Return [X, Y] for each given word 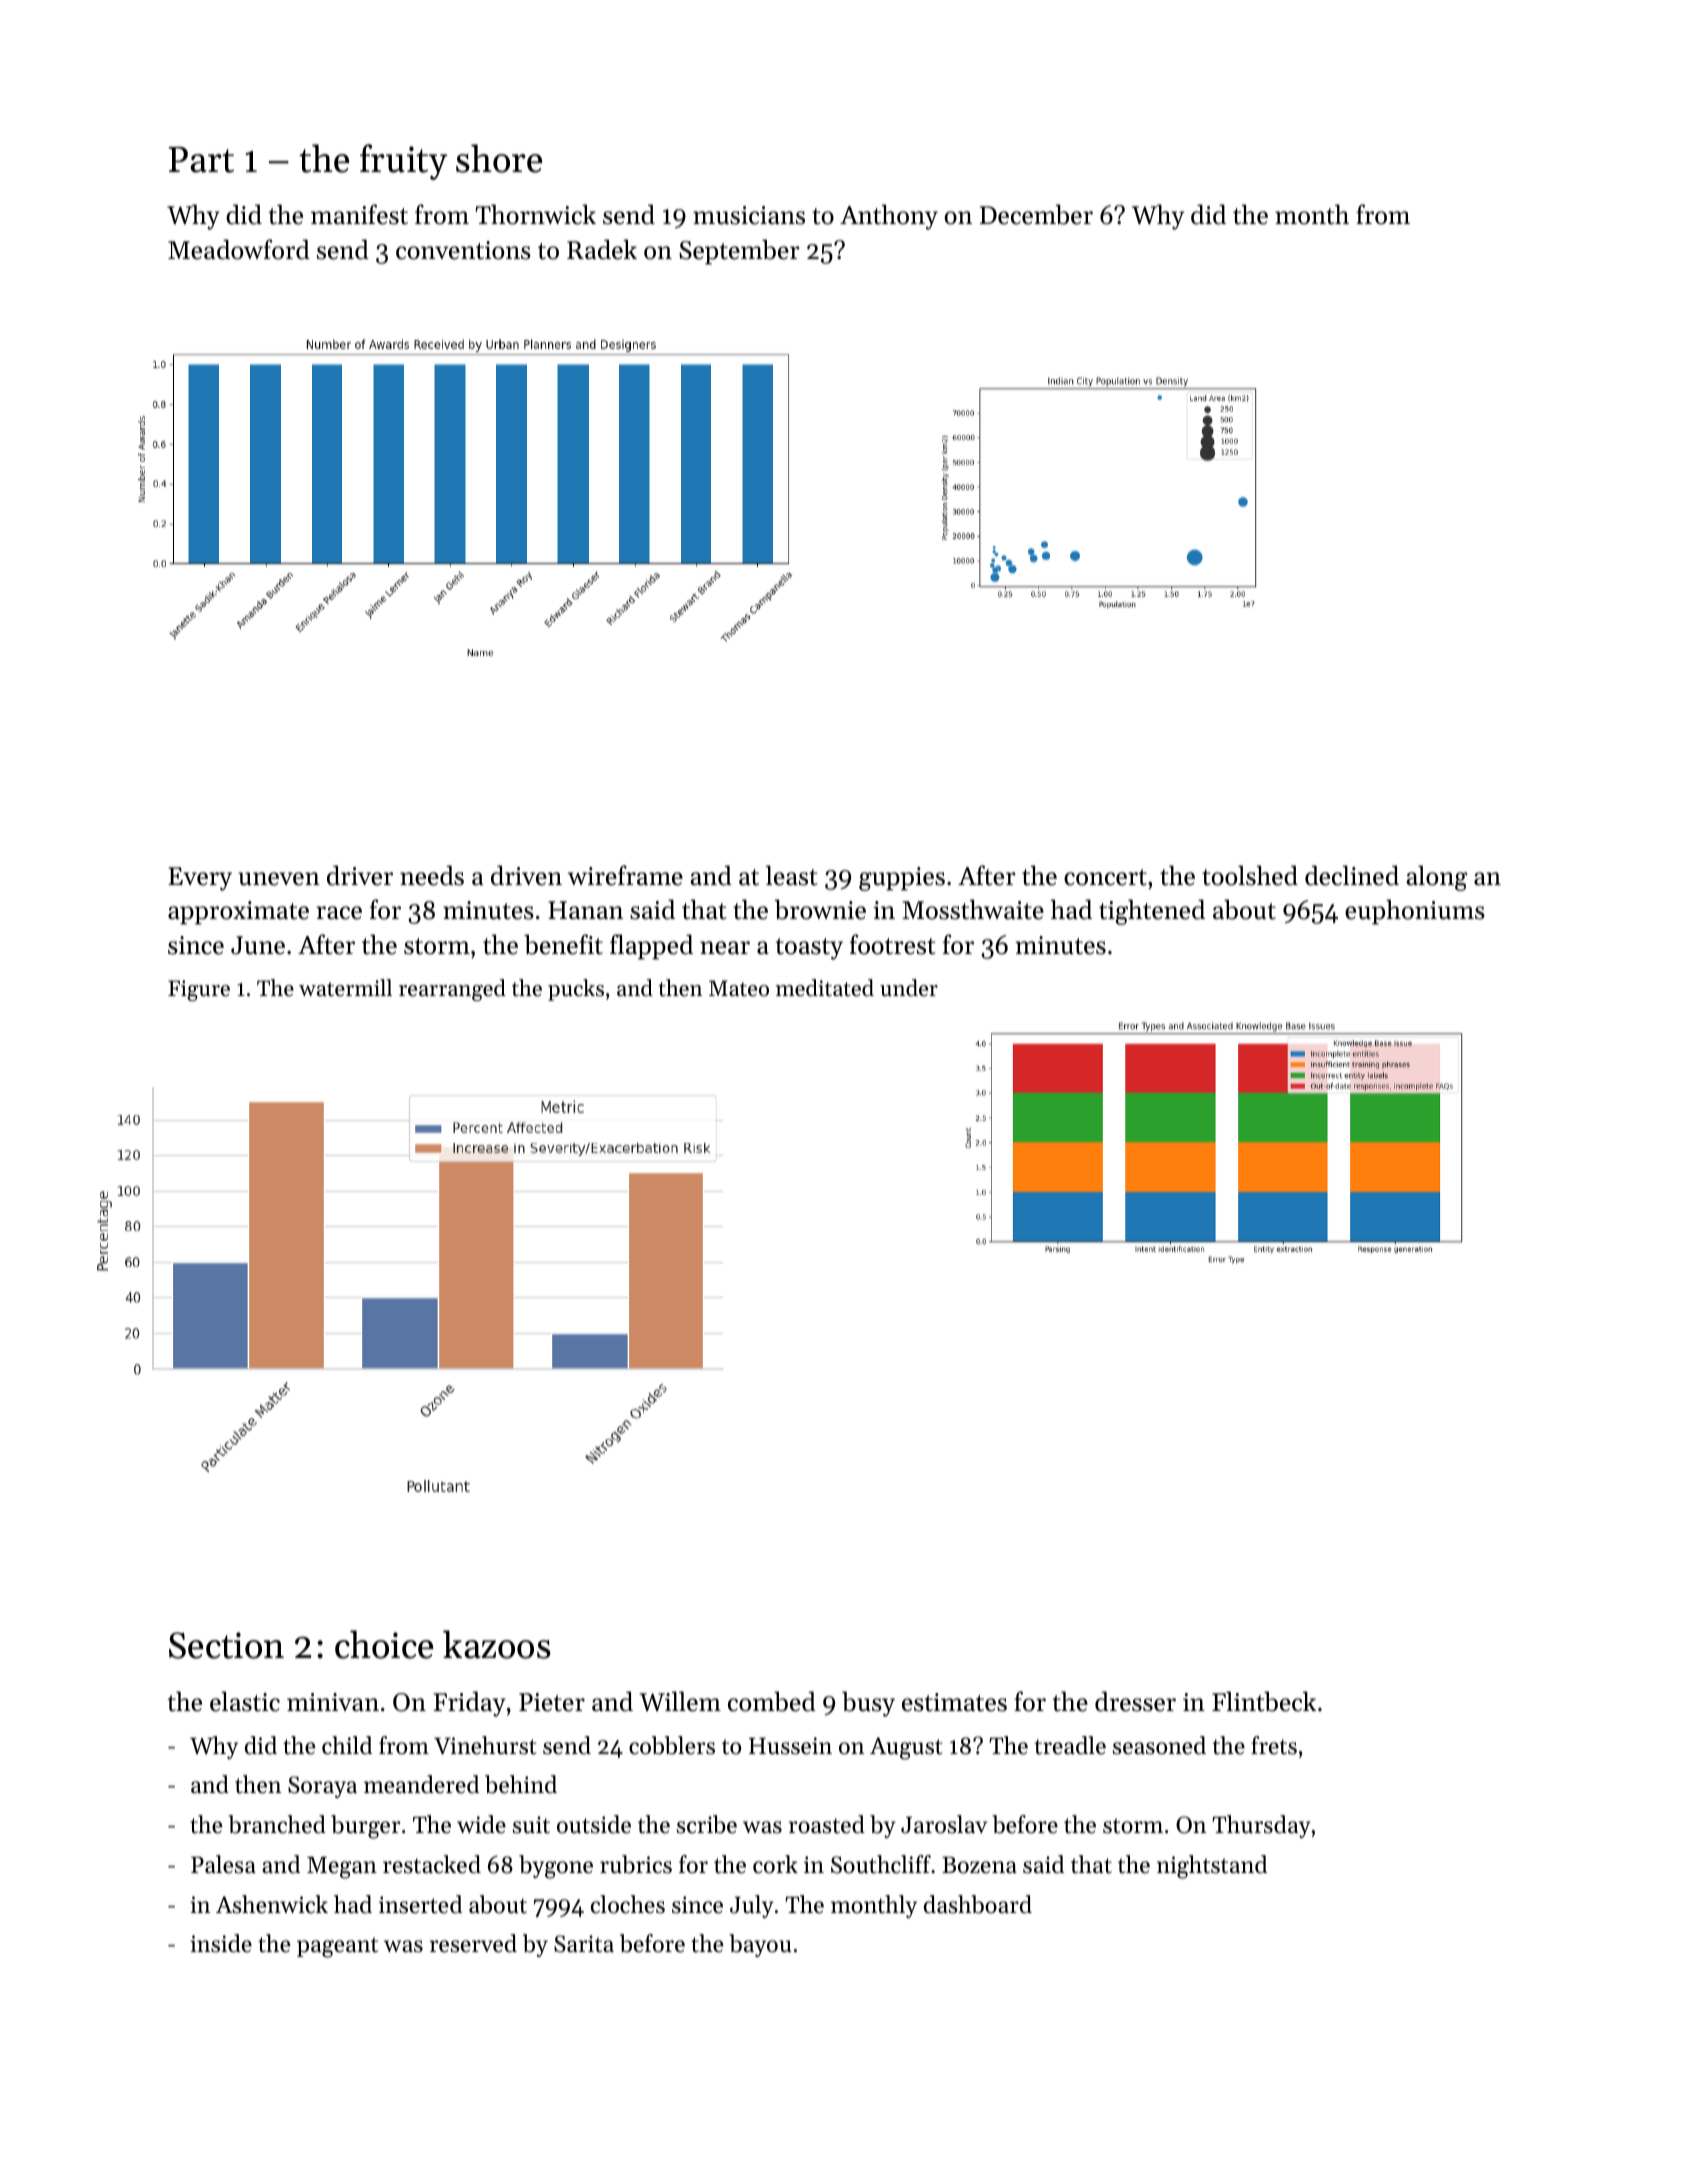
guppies [902, 879]
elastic [245, 1701]
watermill [345, 988]
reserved [473, 1943]
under [909, 988]
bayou [760, 1945]
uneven [279, 879]
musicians [749, 215]
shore [499, 158]
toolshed [1250, 875]
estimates [954, 1702]
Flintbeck [1264, 1701]
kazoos [497, 1644]
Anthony [889, 217]
